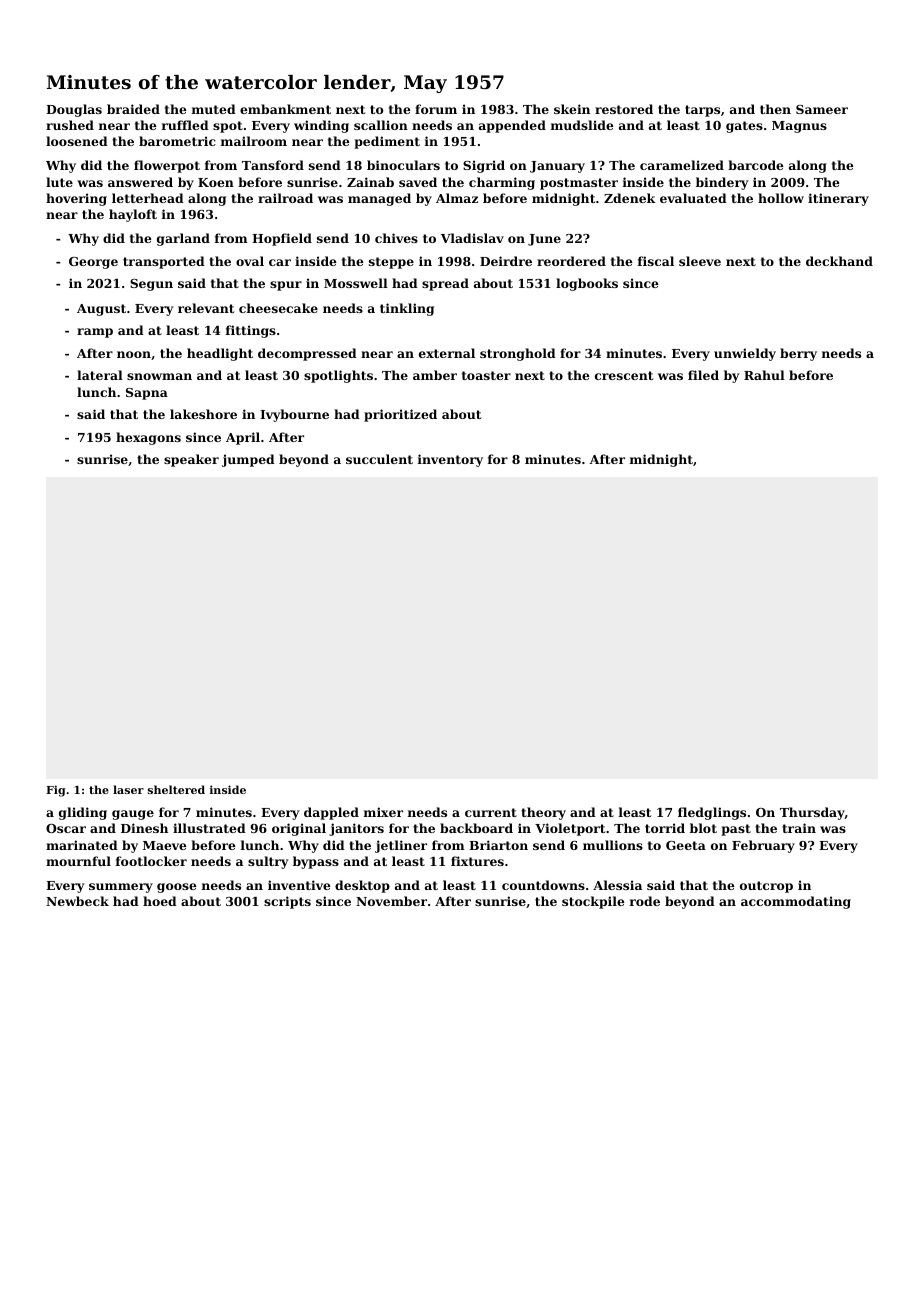 The image size is (924, 1308). I want to click on current, so click(491, 812).
